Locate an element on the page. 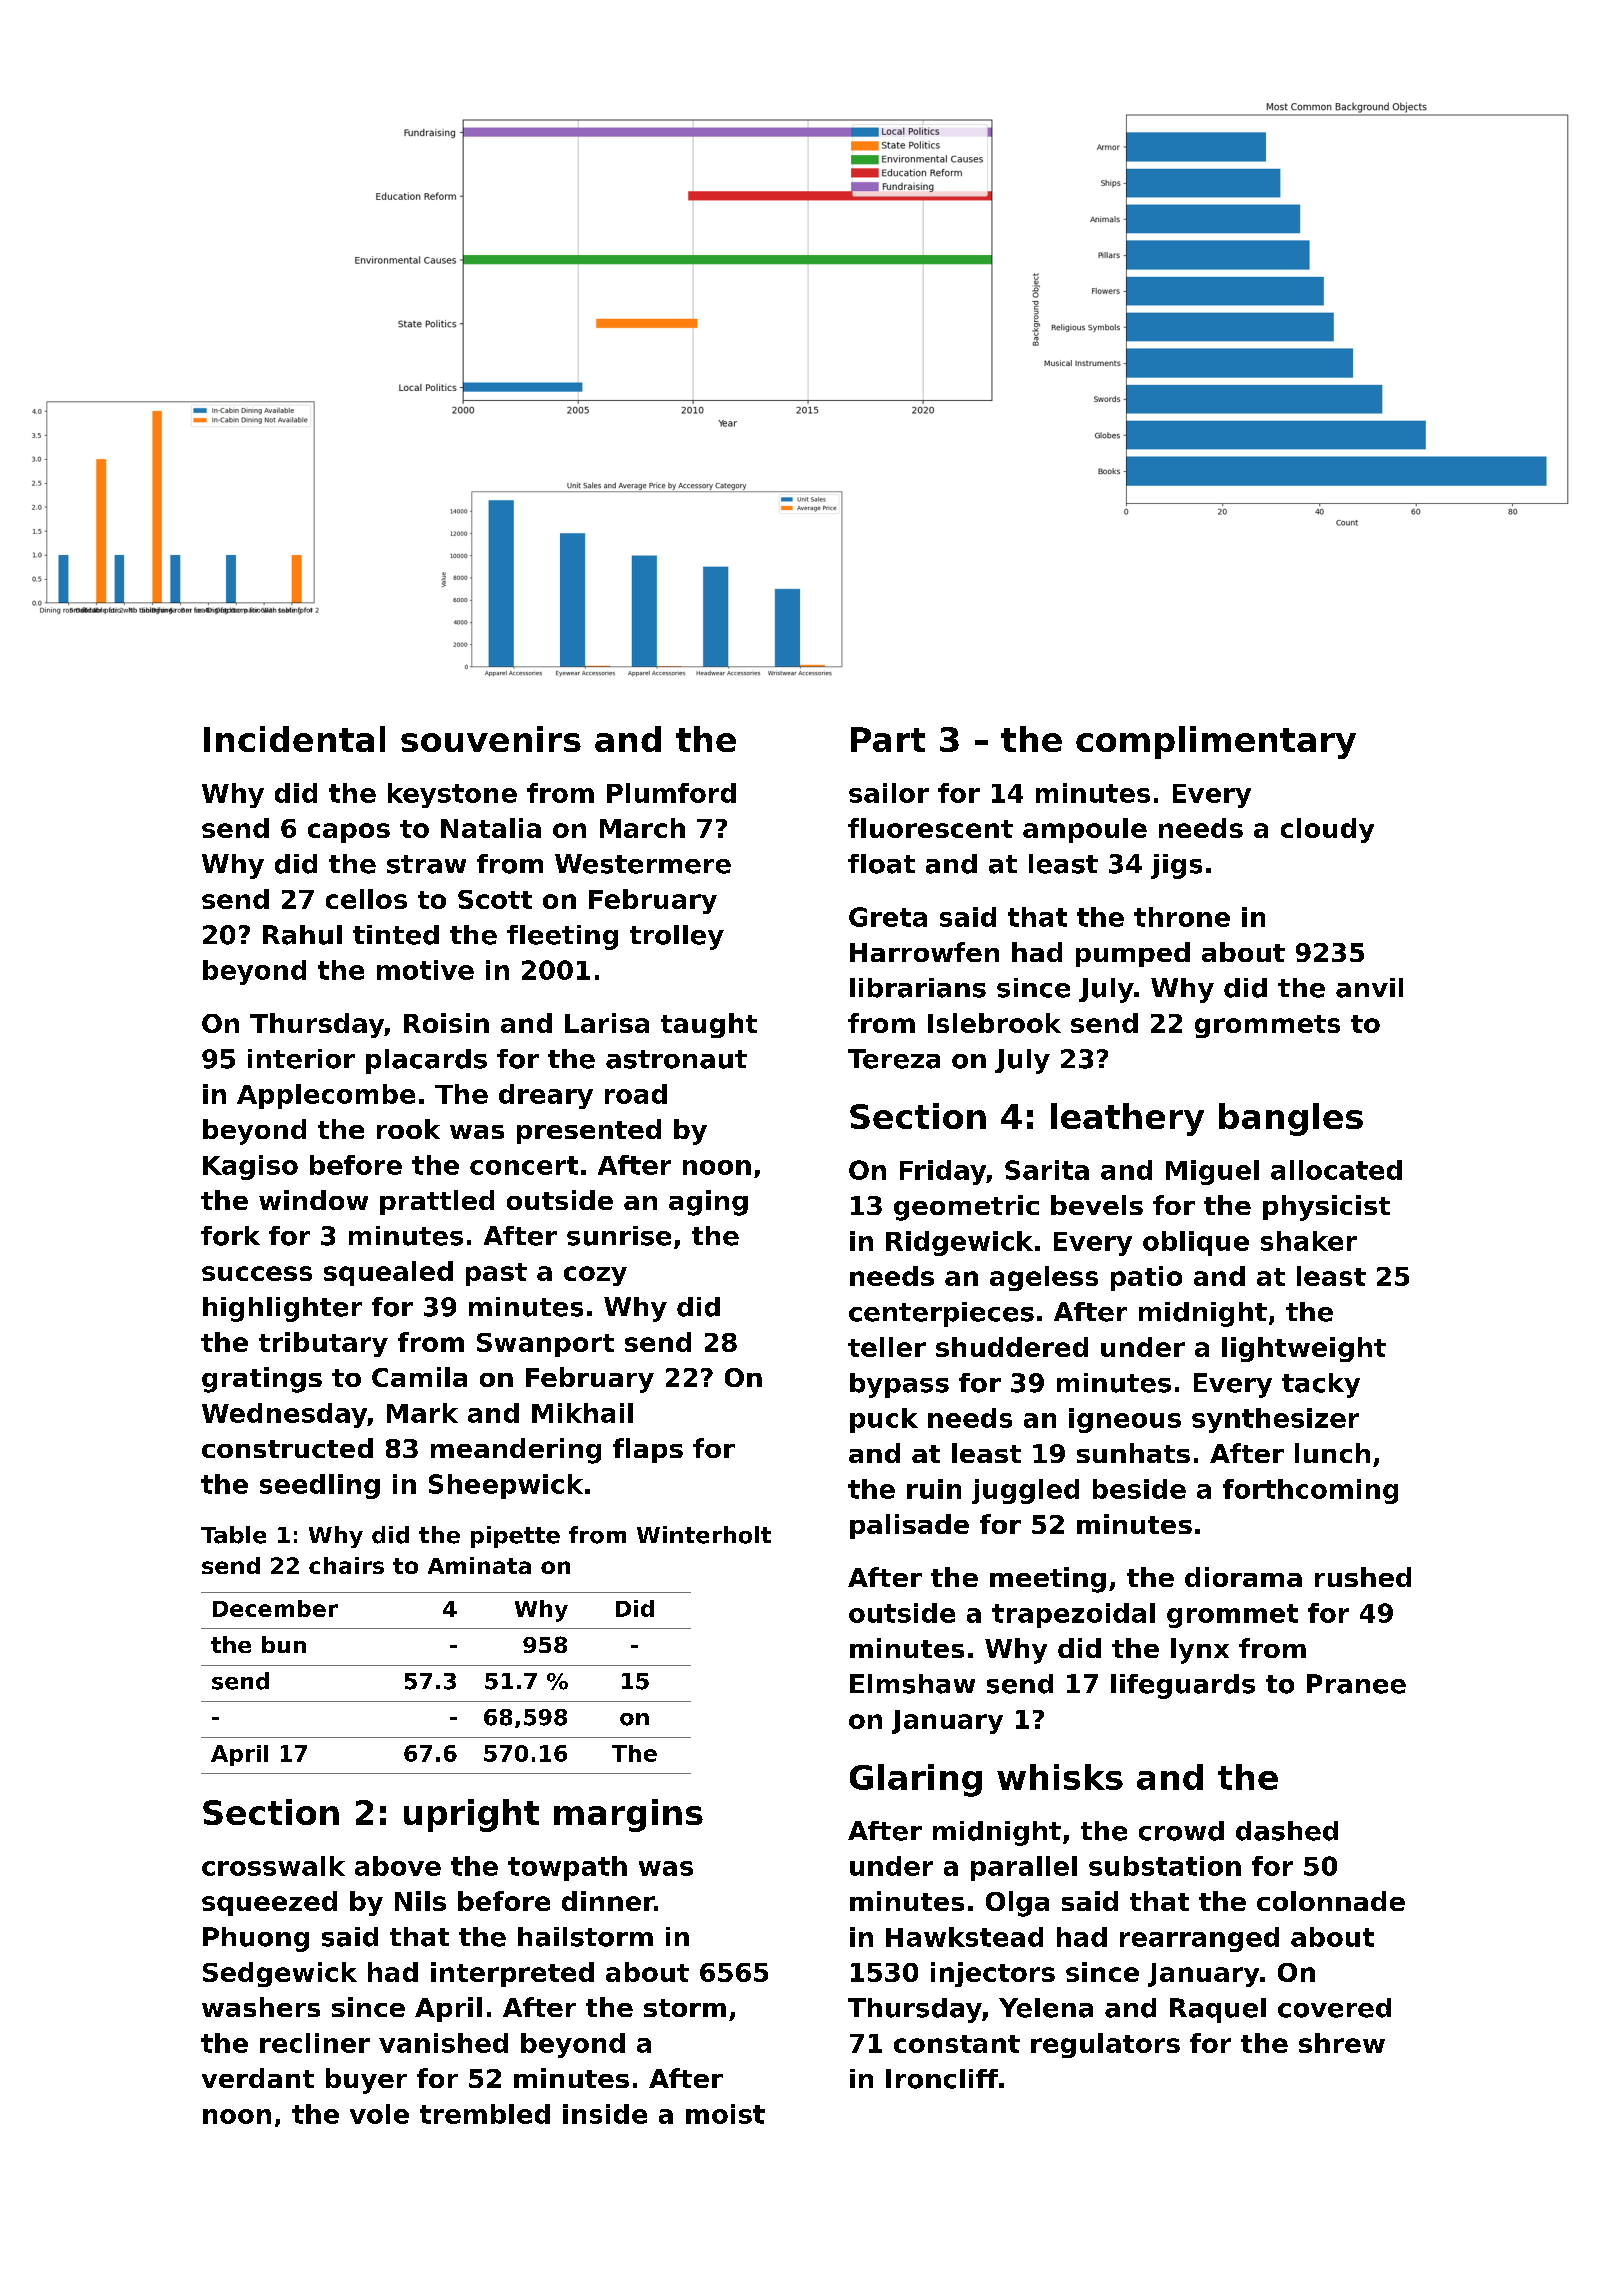  moist is located at coordinates (725, 2114).
